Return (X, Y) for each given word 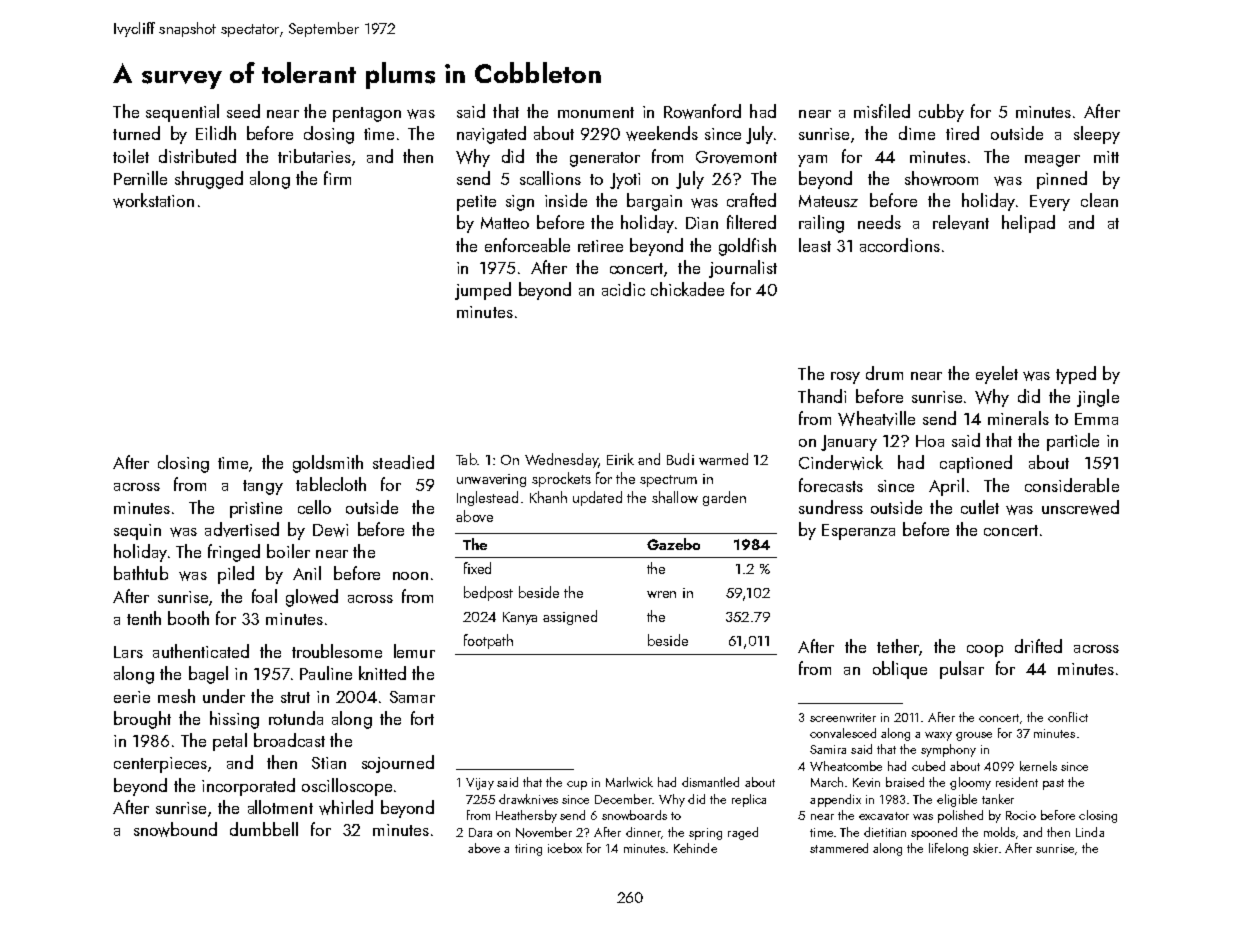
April (946, 487)
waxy (938, 736)
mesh (176, 696)
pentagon (367, 114)
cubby (941, 113)
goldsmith (328, 464)
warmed (723, 459)
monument (596, 112)
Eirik (620, 459)
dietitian (885, 832)
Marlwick (629, 782)
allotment (280, 807)
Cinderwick (841, 462)
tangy (263, 487)
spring (705, 834)
